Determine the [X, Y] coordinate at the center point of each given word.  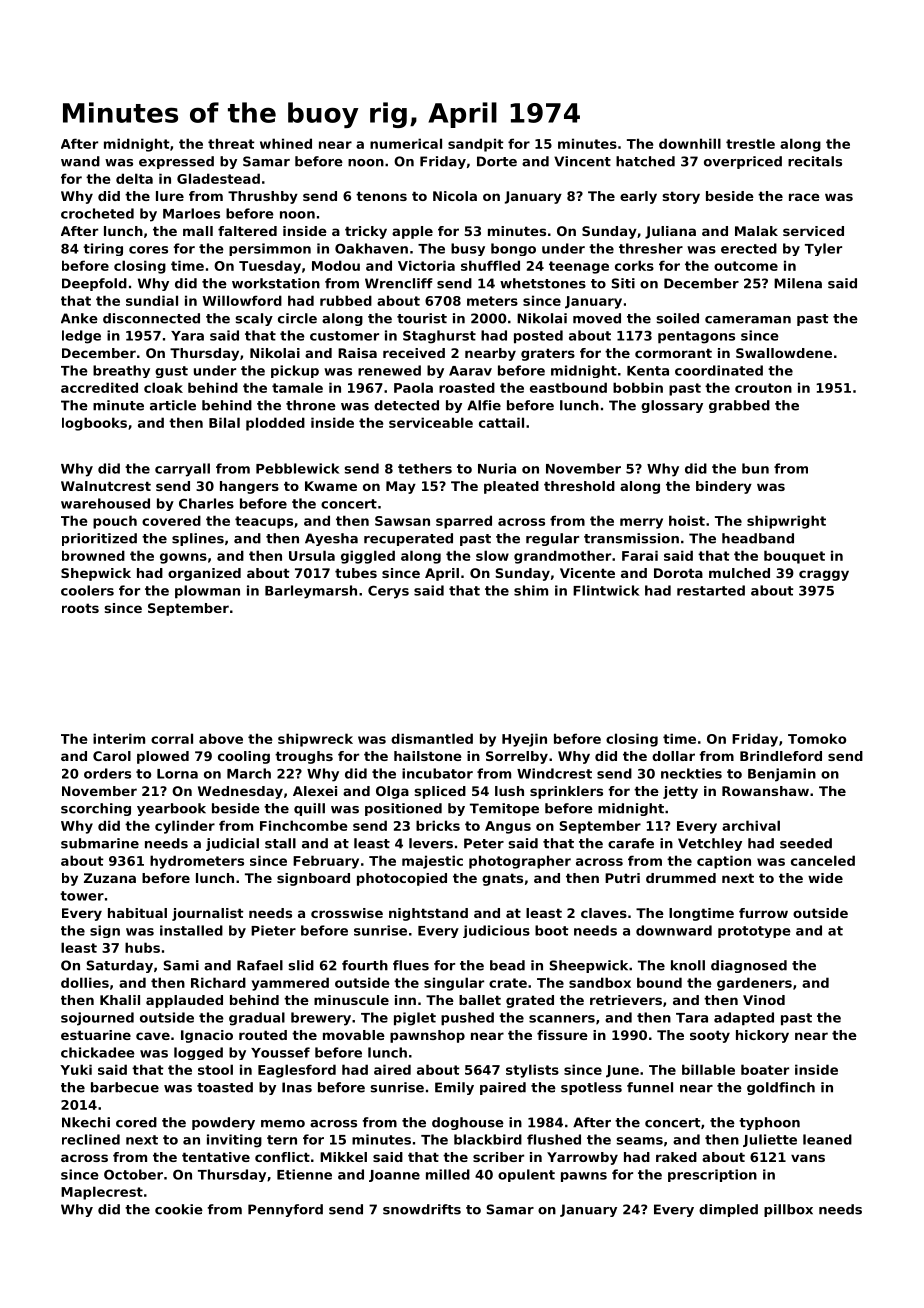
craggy [824, 575]
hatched [645, 161]
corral [172, 738]
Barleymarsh [311, 592]
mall [198, 231]
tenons [381, 196]
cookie [179, 1209]
